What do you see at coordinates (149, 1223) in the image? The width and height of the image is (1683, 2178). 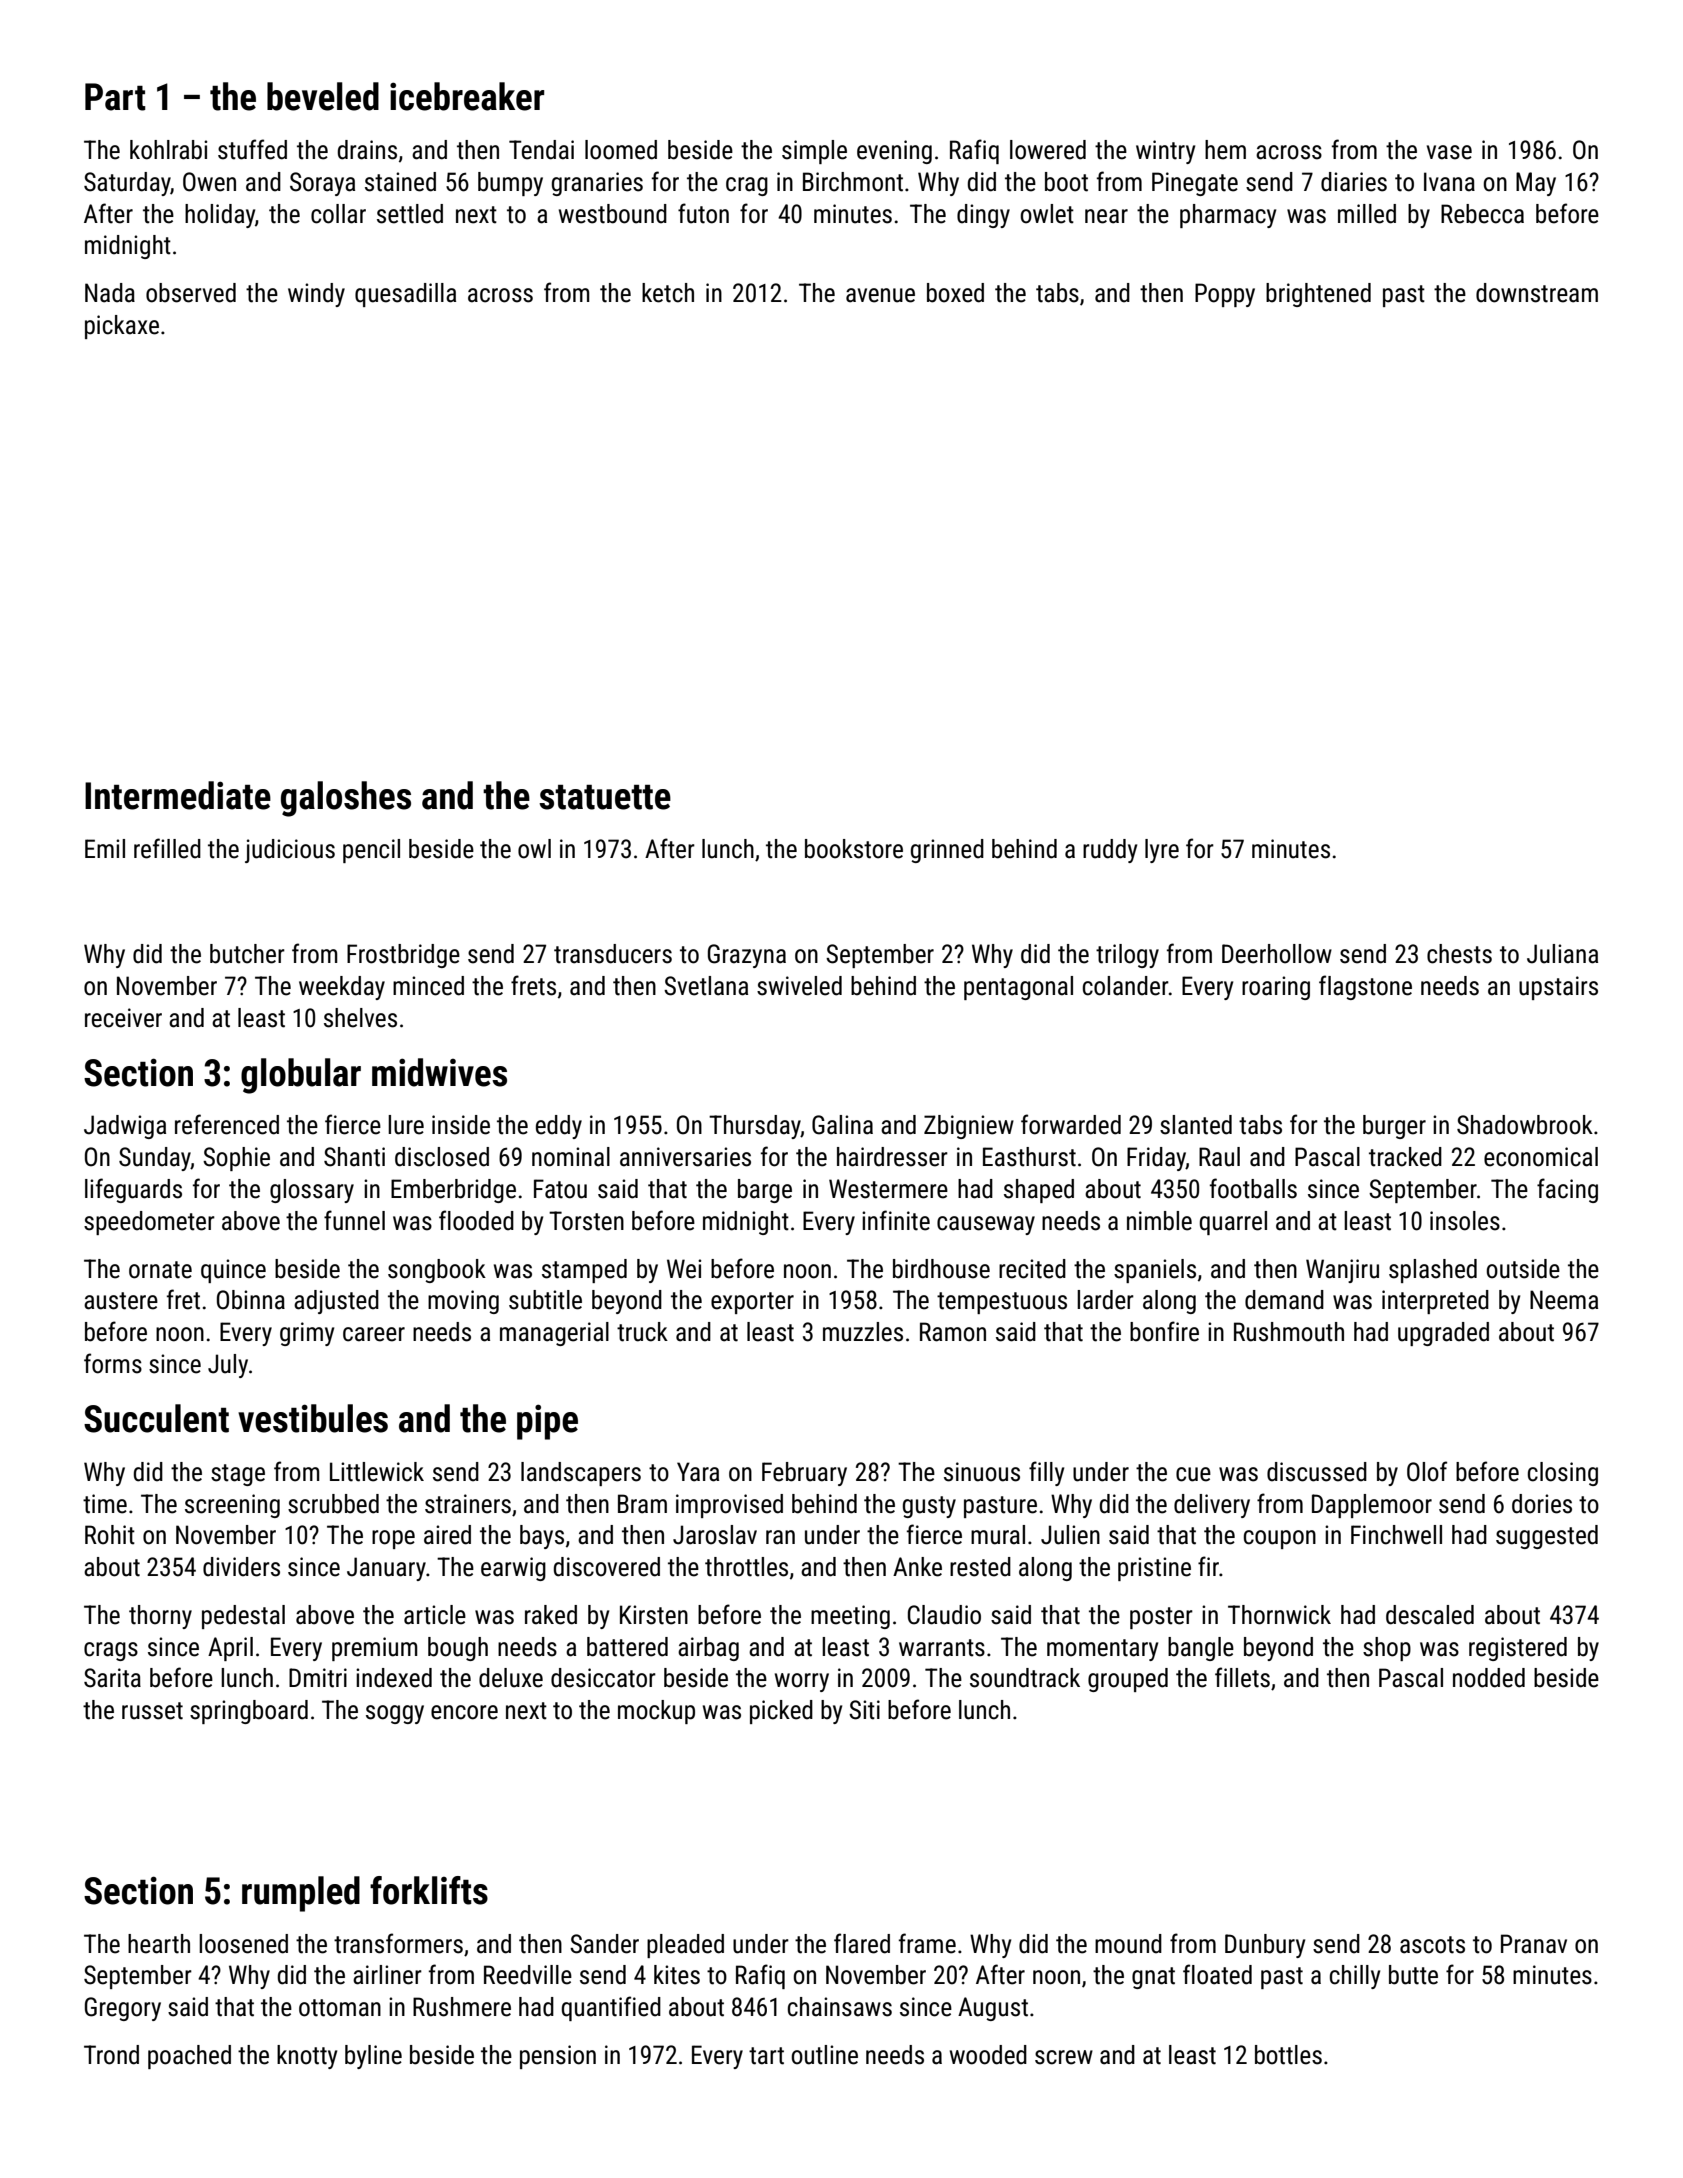 I see `speedometer` at bounding box center [149, 1223].
